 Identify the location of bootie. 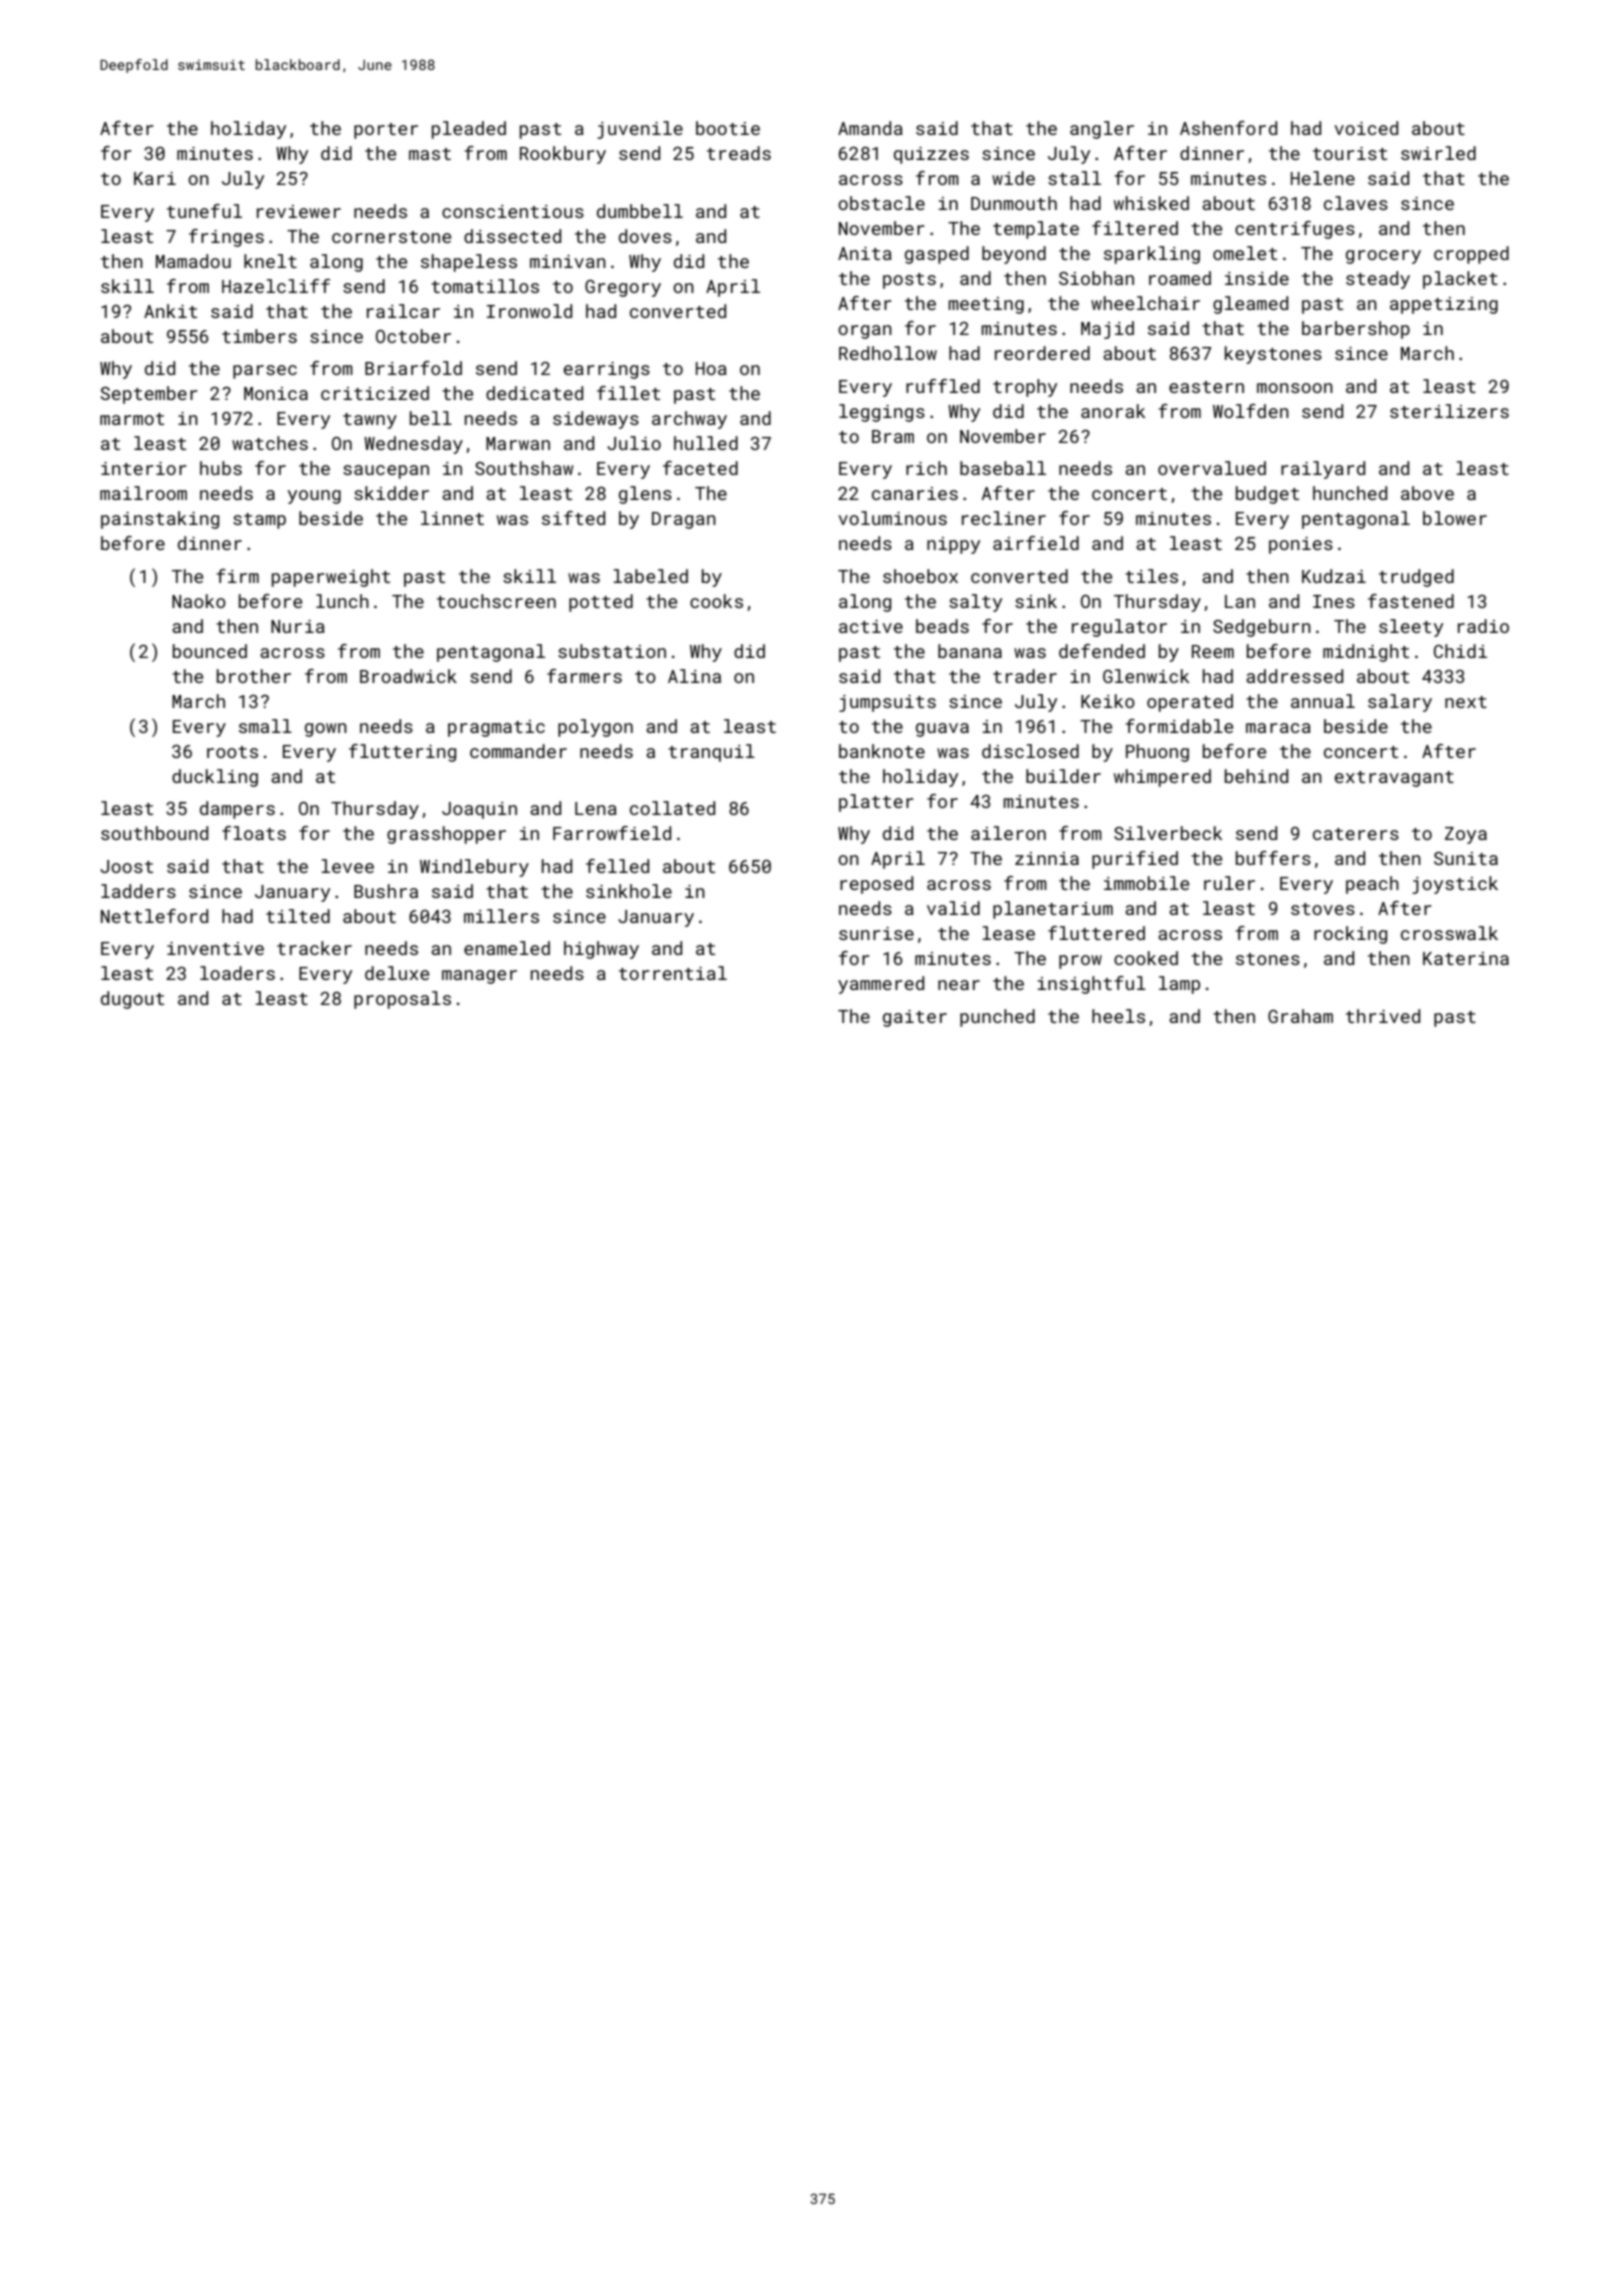
(728, 128).
